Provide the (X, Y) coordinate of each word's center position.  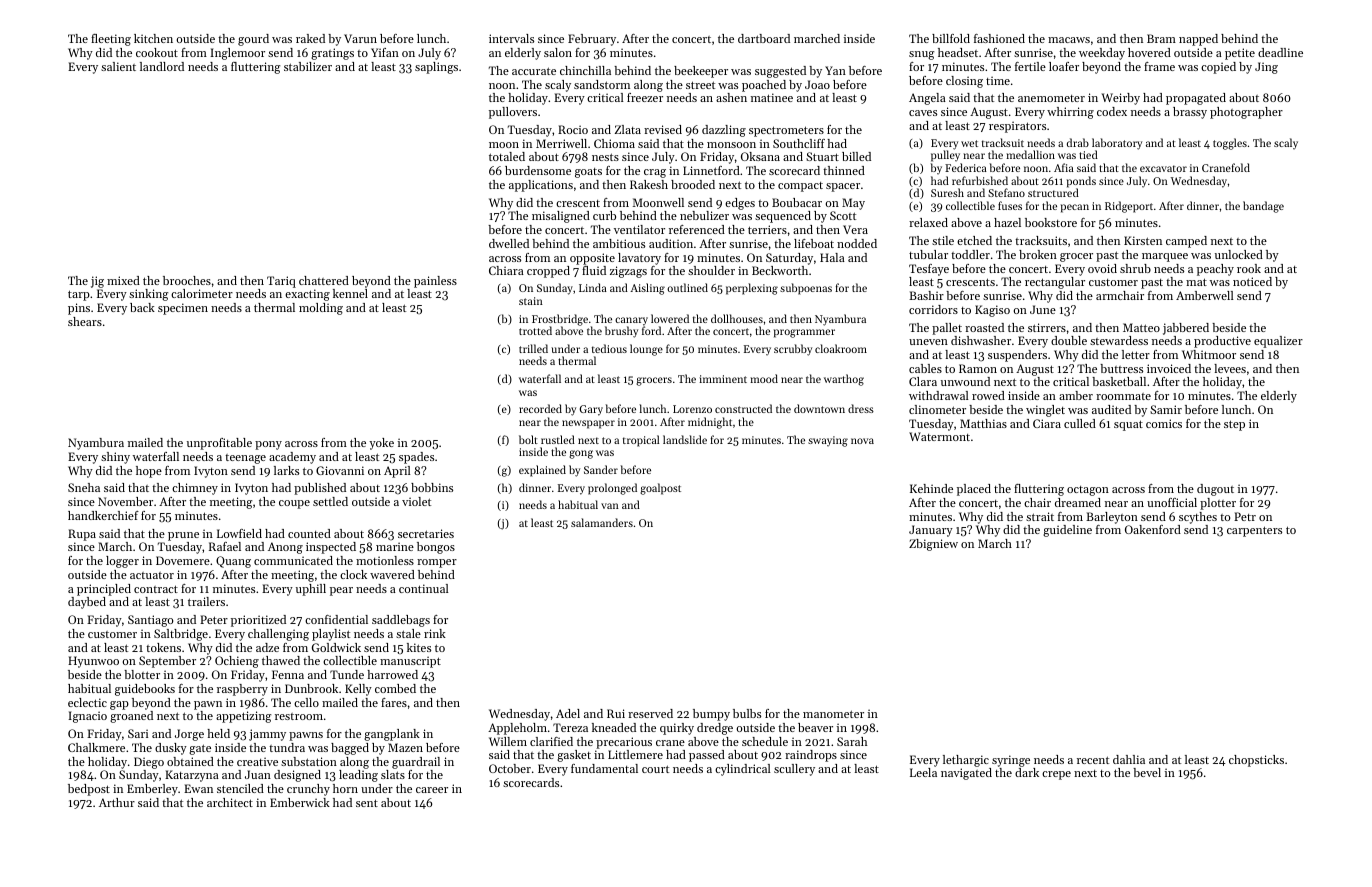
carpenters (1254, 531)
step (1234, 425)
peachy (1215, 270)
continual (424, 588)
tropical (641, 441)
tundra (287, 747)
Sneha (84, 487)
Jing (1266, 68)
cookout (157, 52)
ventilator (639, 229)
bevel (1147, 772)
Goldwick (336, 647)
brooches (187, 280)
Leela (923, 772)
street (700, 85)
